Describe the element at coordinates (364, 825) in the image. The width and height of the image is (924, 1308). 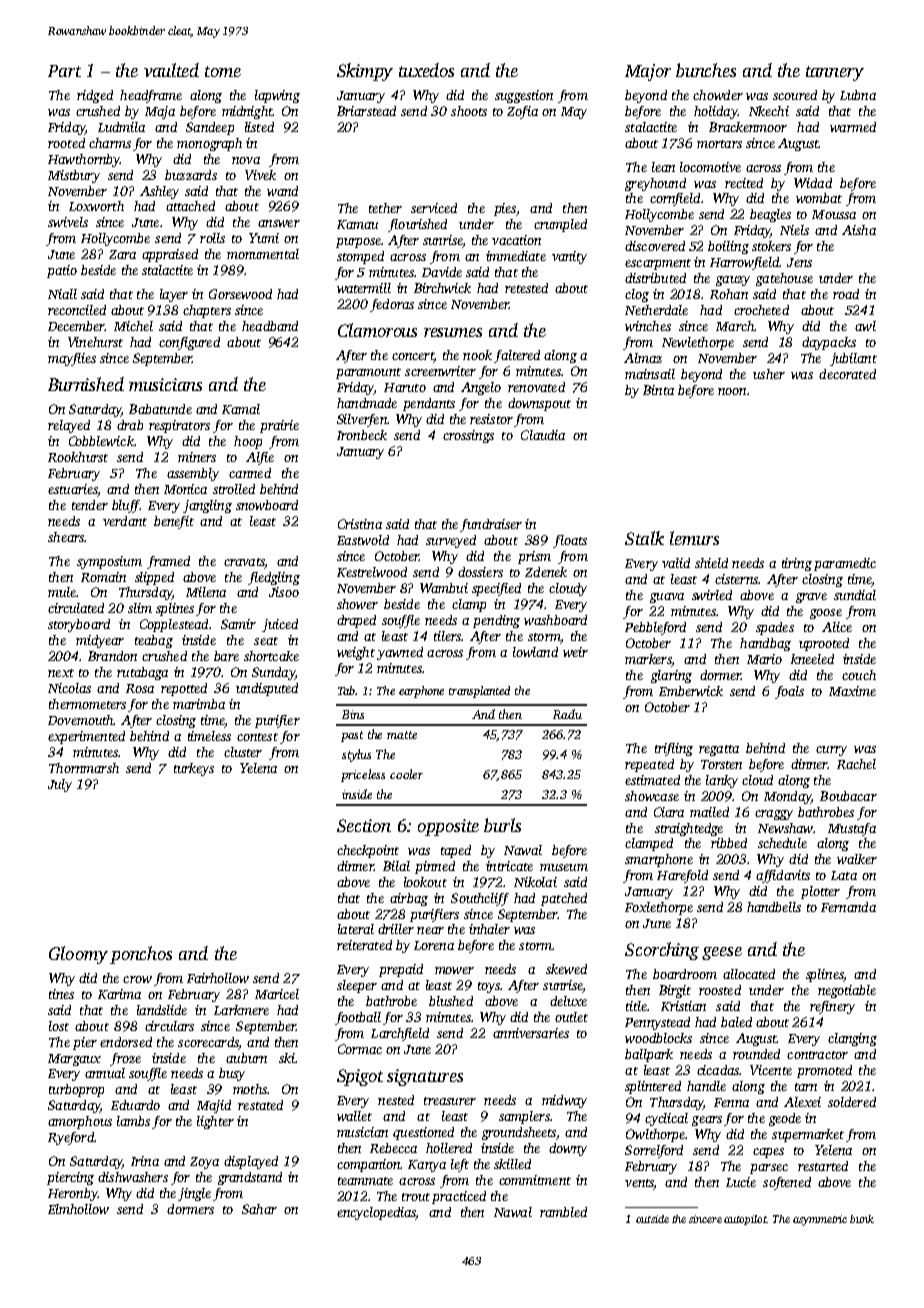
I see `Section` at that location.
